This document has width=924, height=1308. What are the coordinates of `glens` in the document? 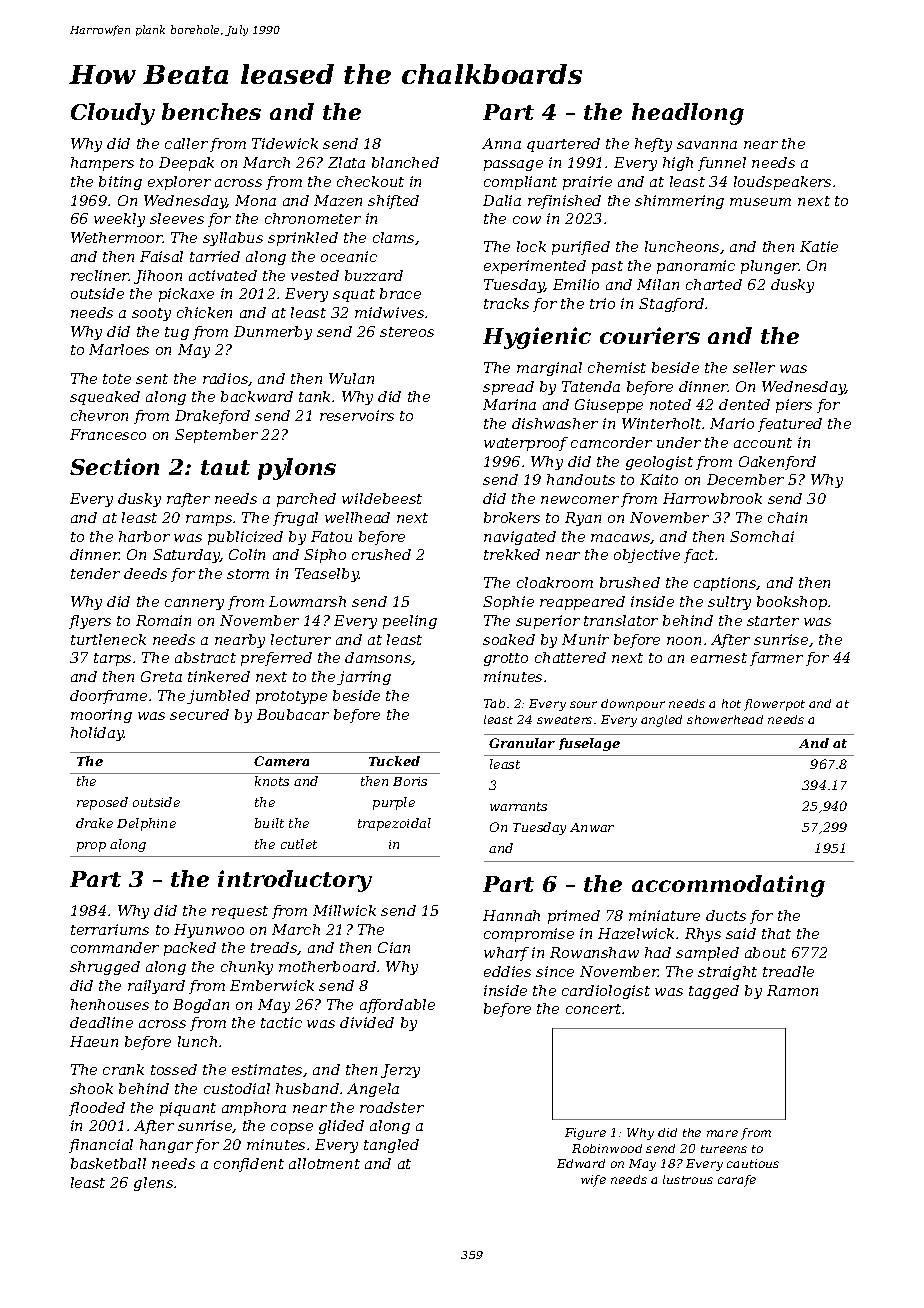 It's located at (153, 1184).
